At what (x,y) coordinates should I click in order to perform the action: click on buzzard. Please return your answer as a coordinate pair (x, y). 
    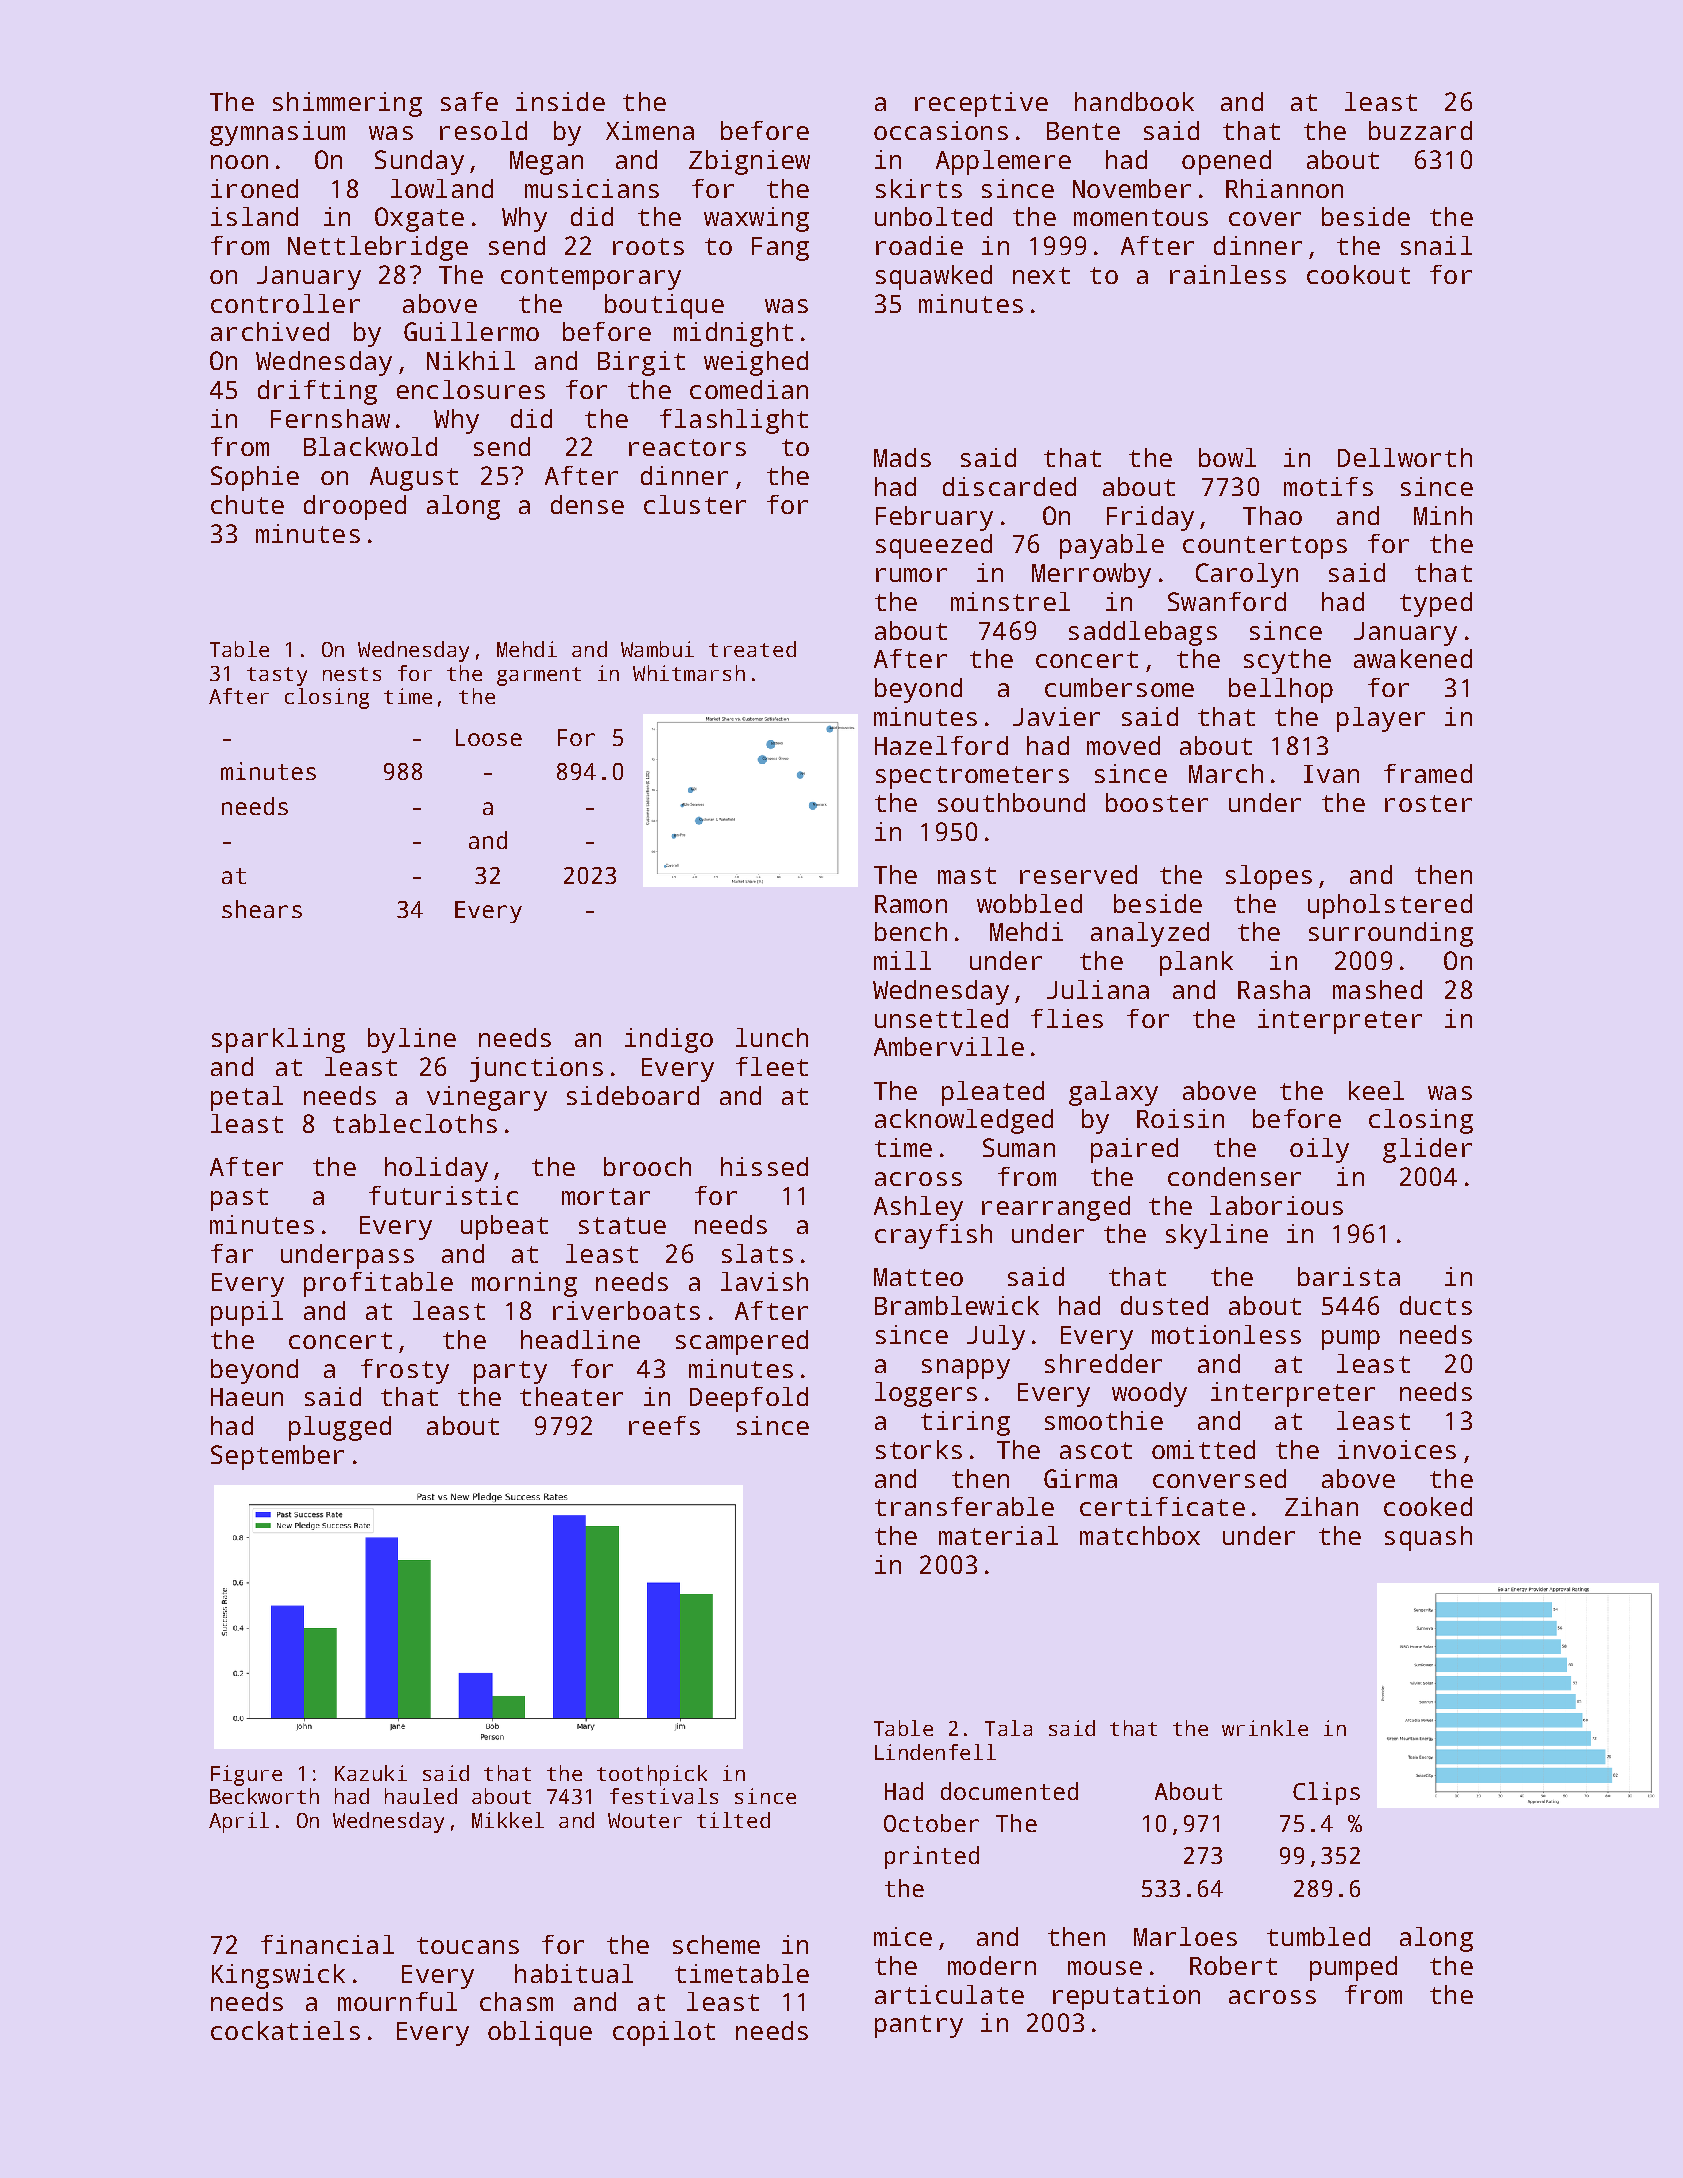
    Looking at the image, I should click on (1420, 130).
